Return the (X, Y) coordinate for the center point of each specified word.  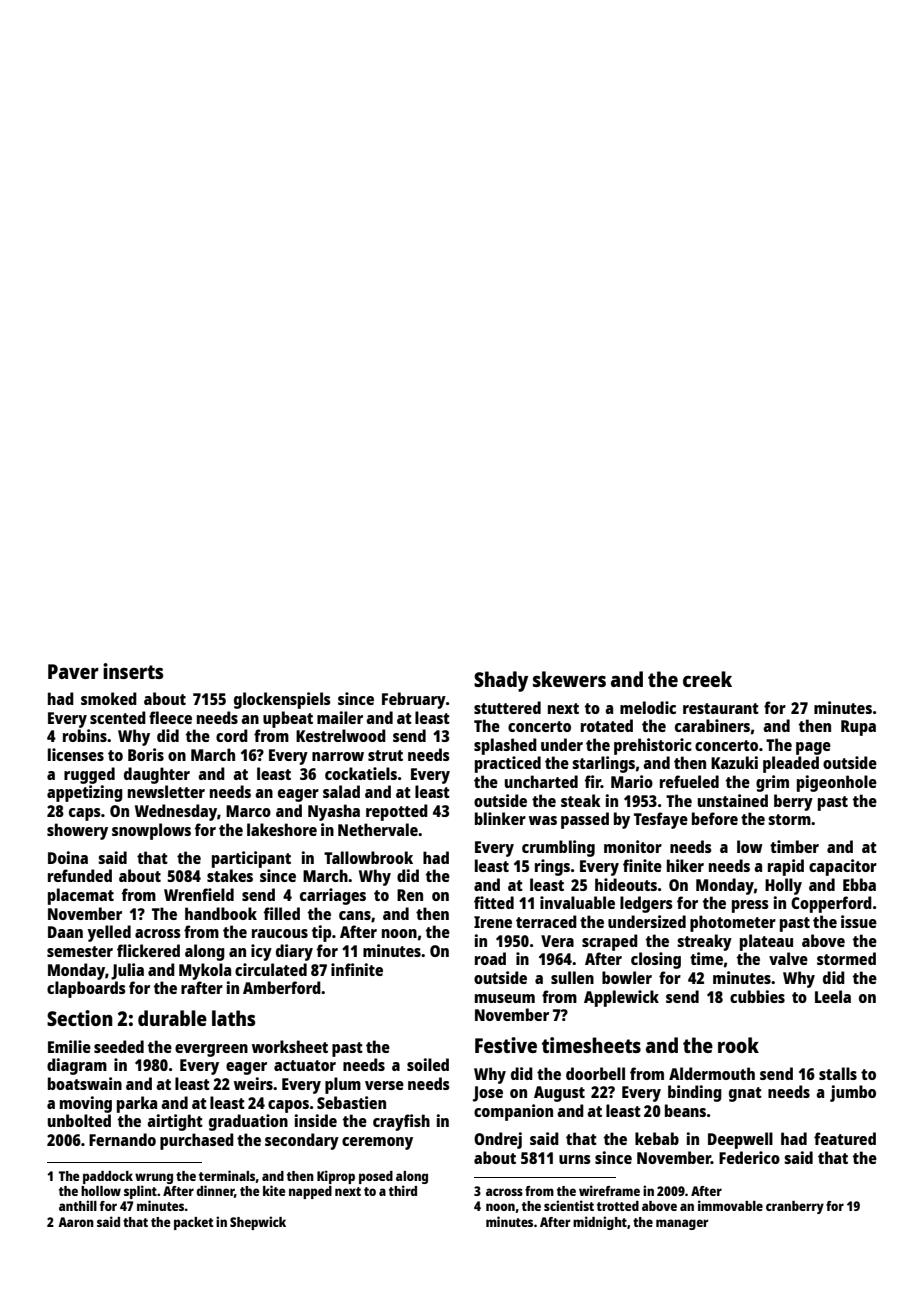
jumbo (853, 1093)
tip (321, 933)
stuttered (507, 707)
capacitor (843, 867)
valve (788, 958)
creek (707, 679)
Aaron (76, 1222)
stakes (230, 875)
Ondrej (498, 1140)
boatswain (85, 1083)
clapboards (86, 989)
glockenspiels (282, 700)
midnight (600, 1223)
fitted (494, 902)
